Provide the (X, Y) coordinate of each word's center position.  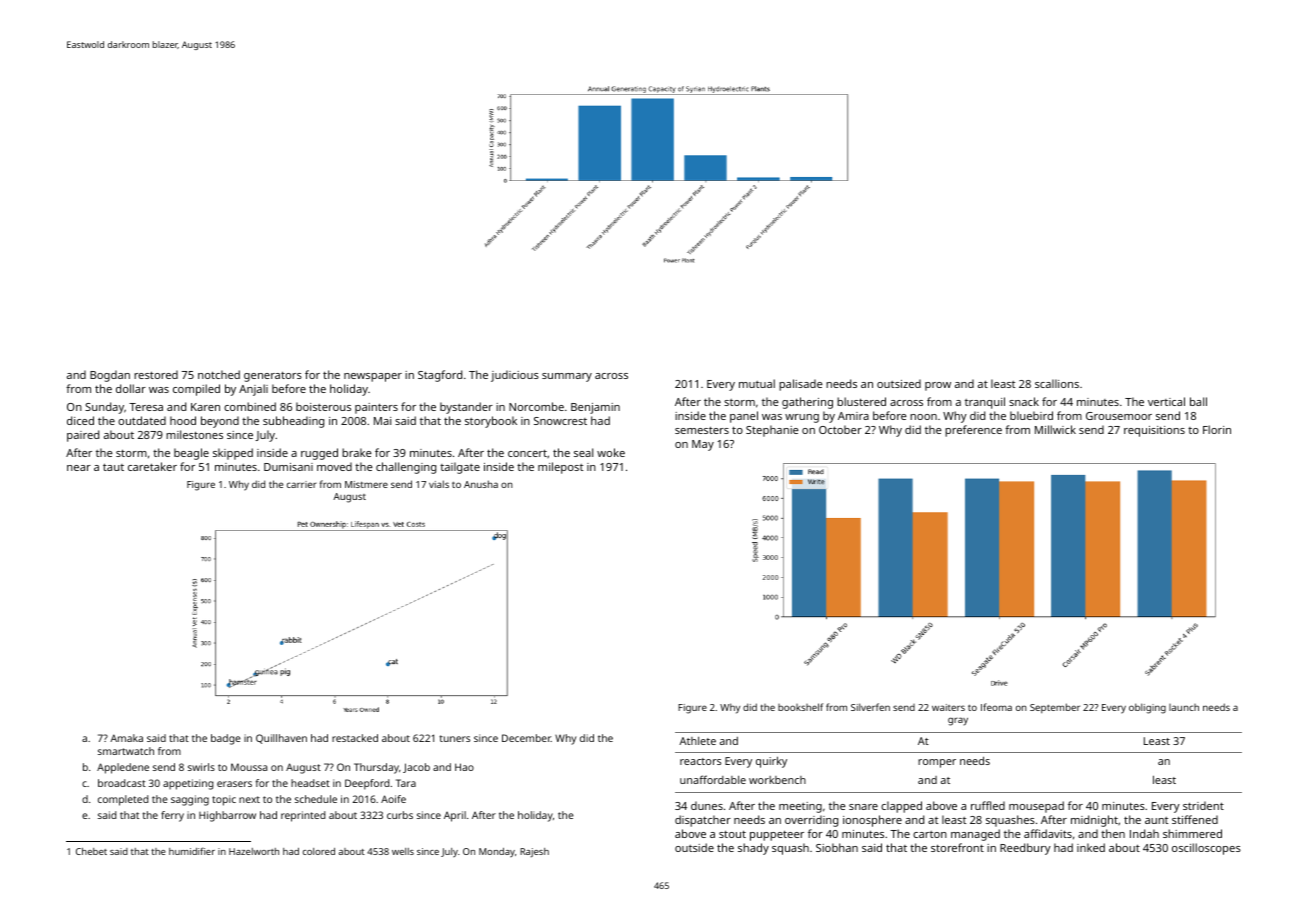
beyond (220, 422)
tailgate (460, 468)
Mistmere (366, 484)
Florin (1217, 429)
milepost (560, 468)
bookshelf (800, 707)
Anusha (481, 484)
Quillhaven (281, 739)
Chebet (91, 851)
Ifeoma (996, 707)
